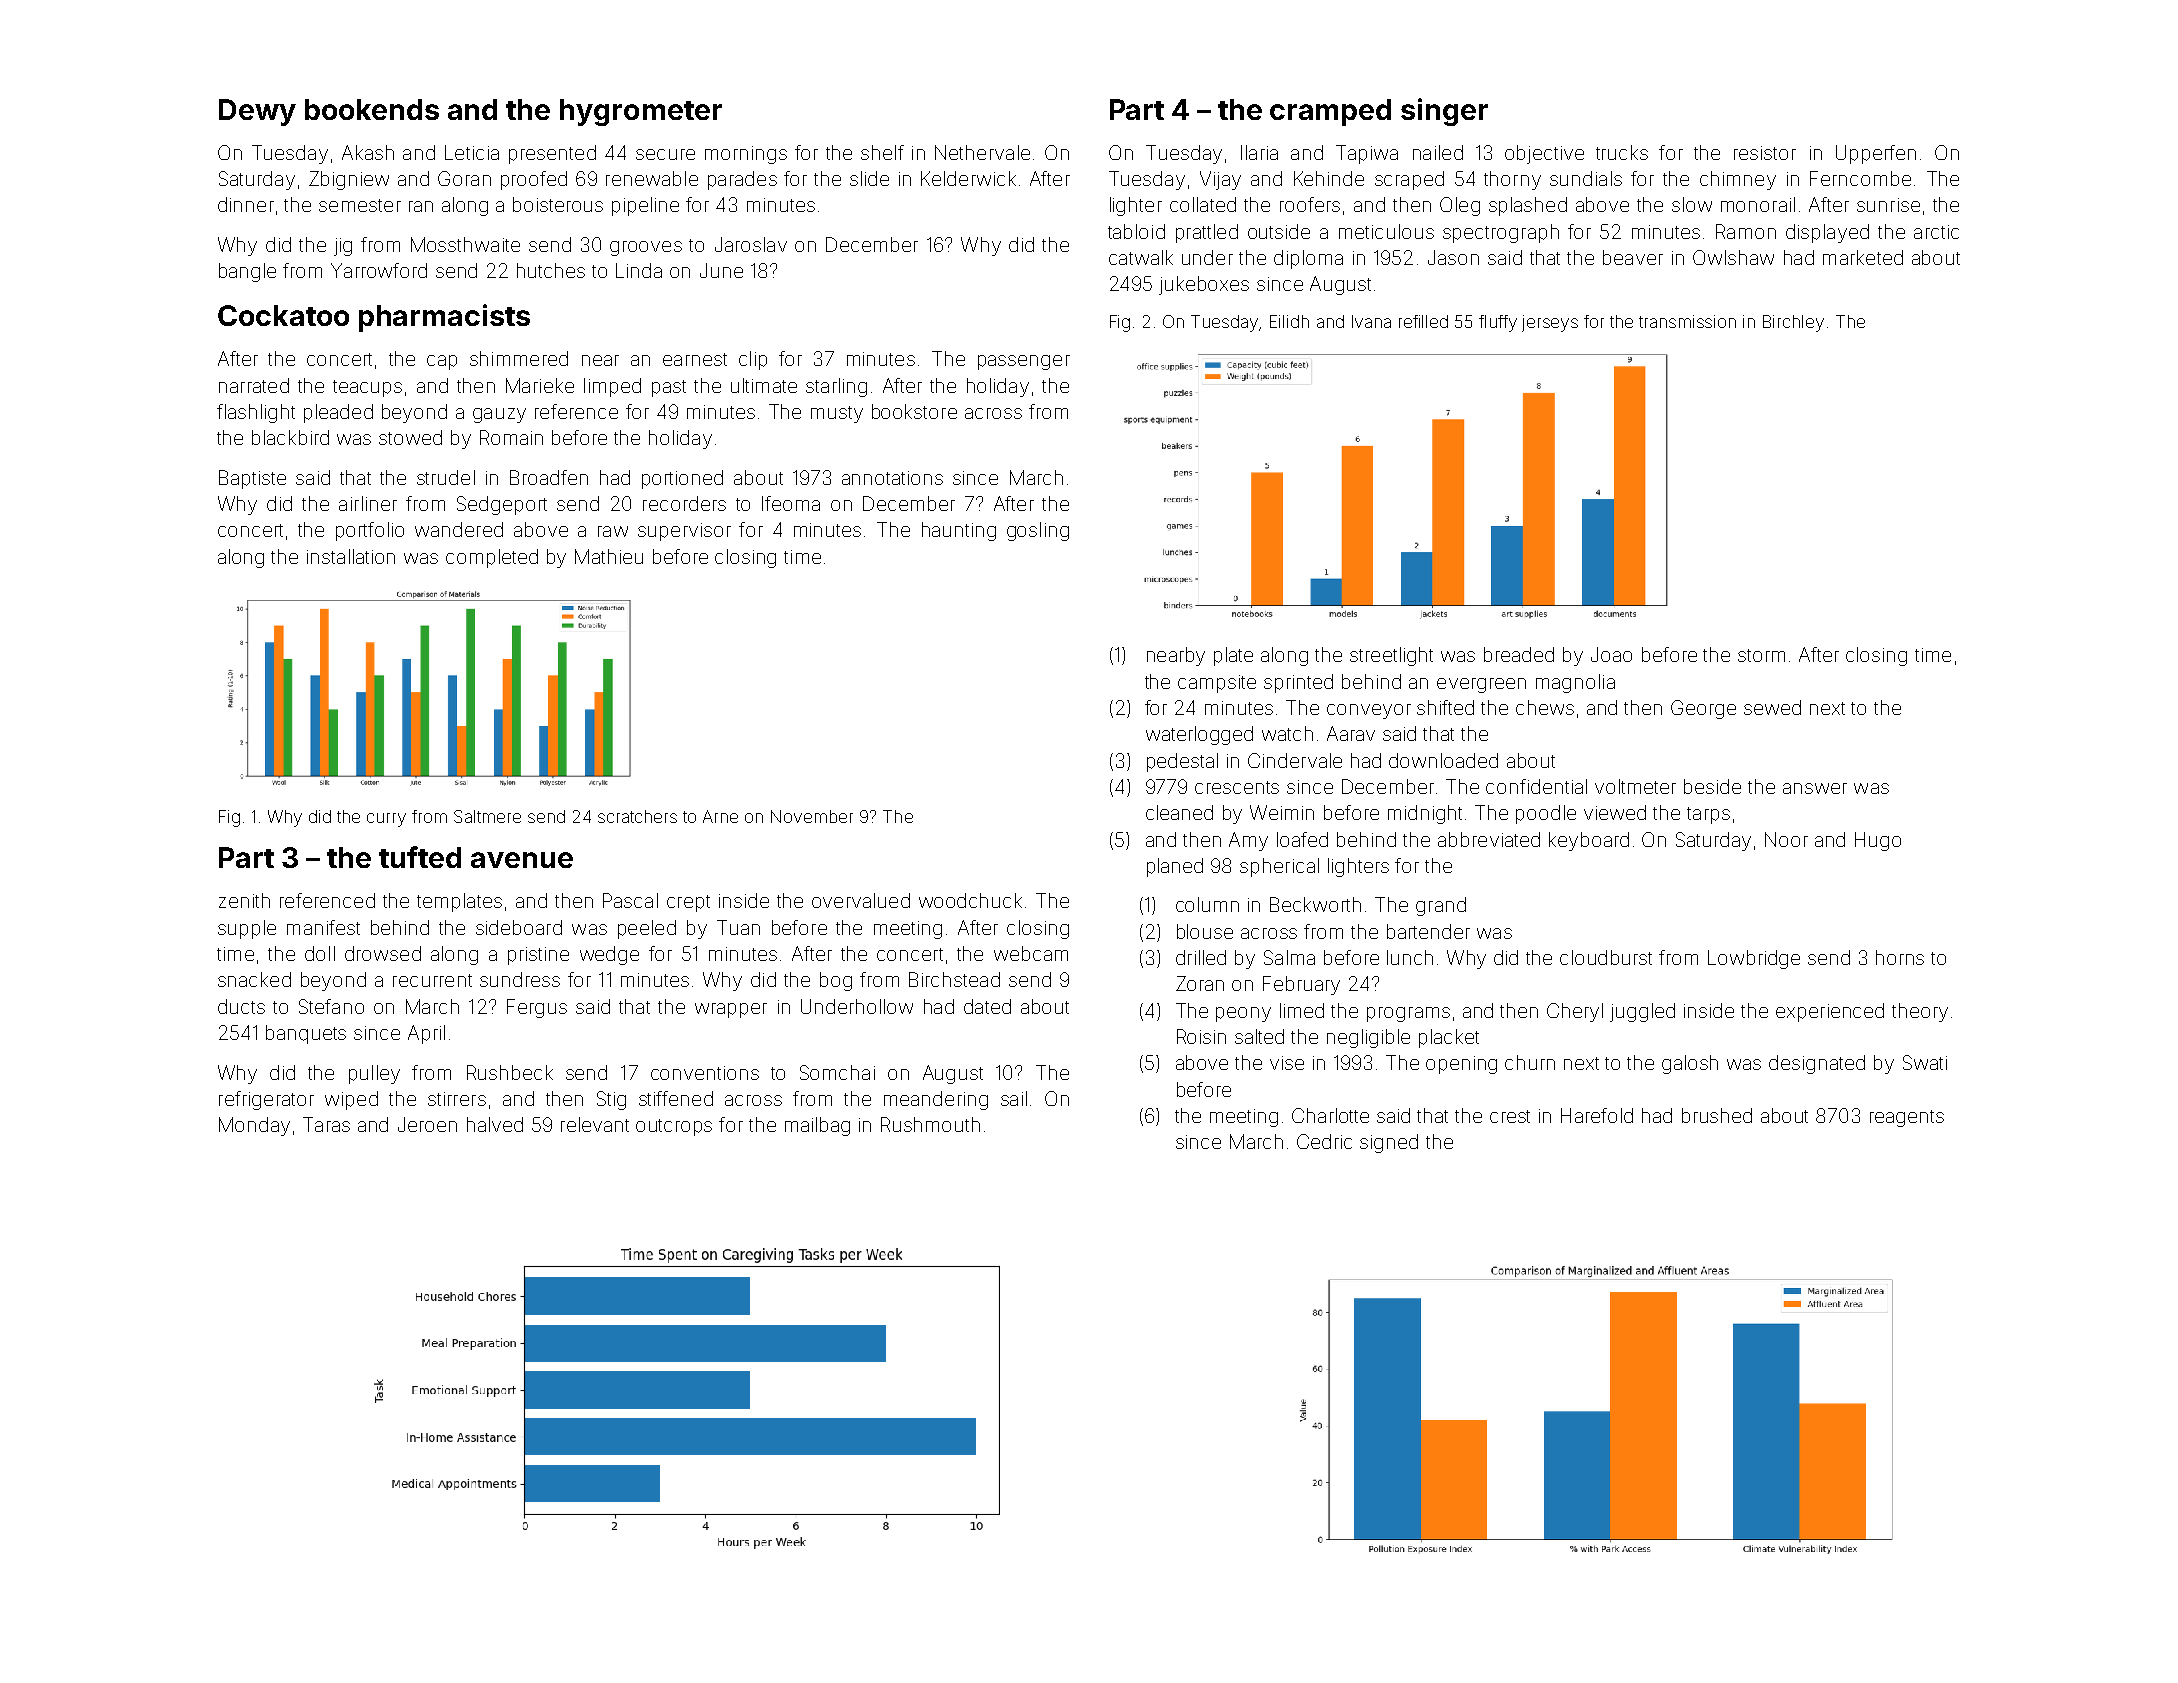 This image has width=2178, height=1683. I want to click on Saltmere, so click(487, 816).
